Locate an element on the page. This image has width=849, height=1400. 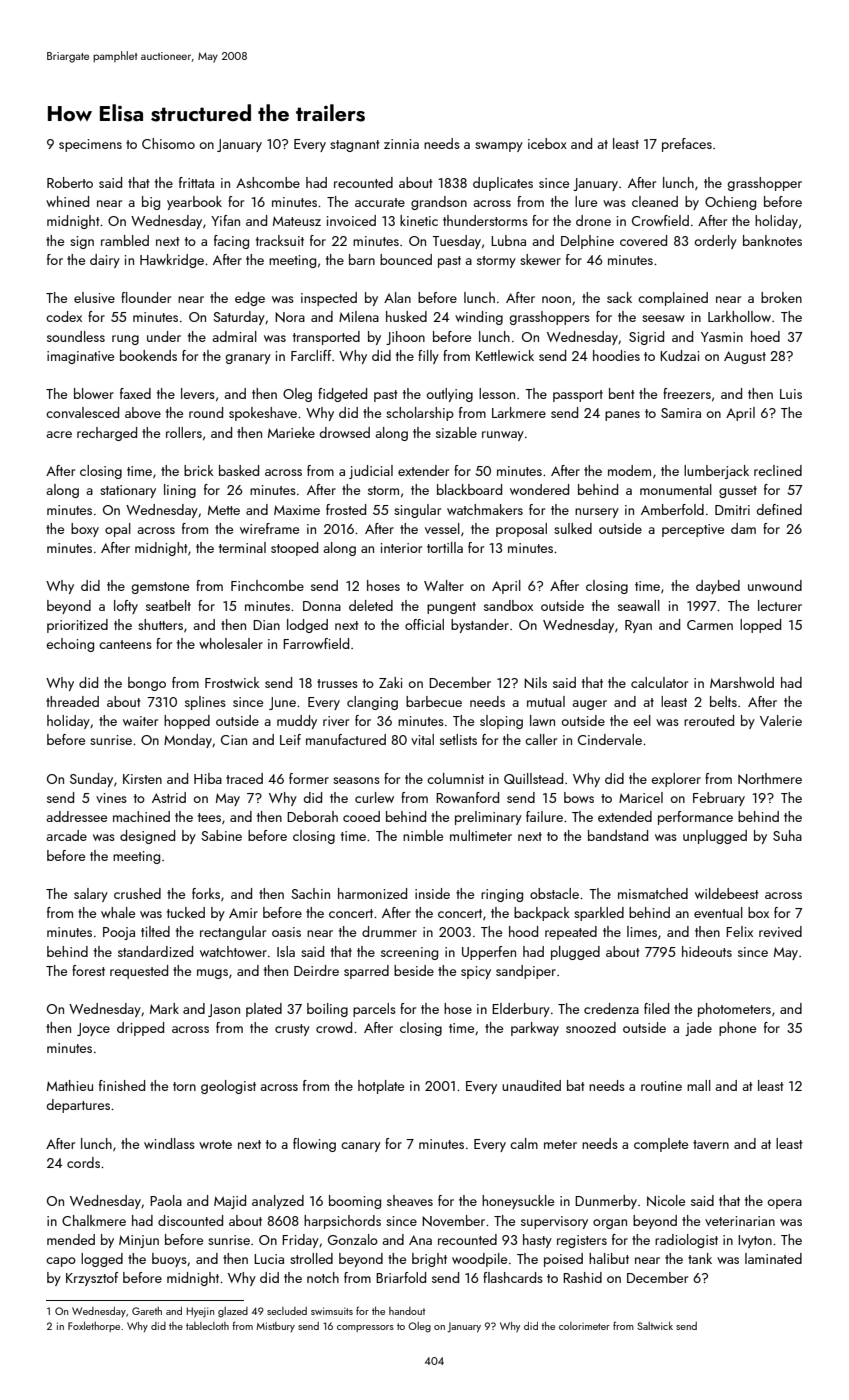
compressors is located at coordinates (365, 1328).
